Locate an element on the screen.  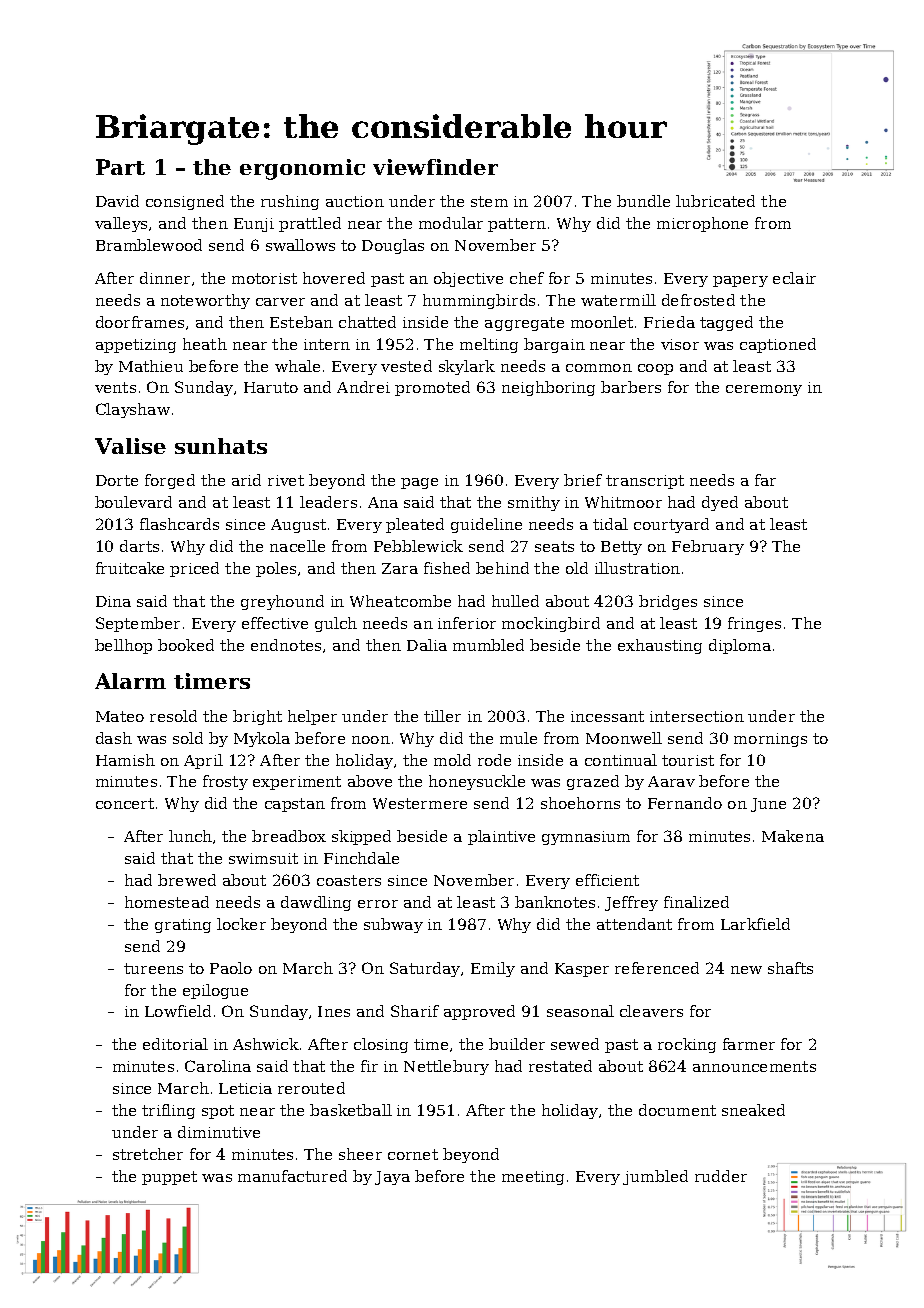
announcements is located at coordinates (754, 1066).
